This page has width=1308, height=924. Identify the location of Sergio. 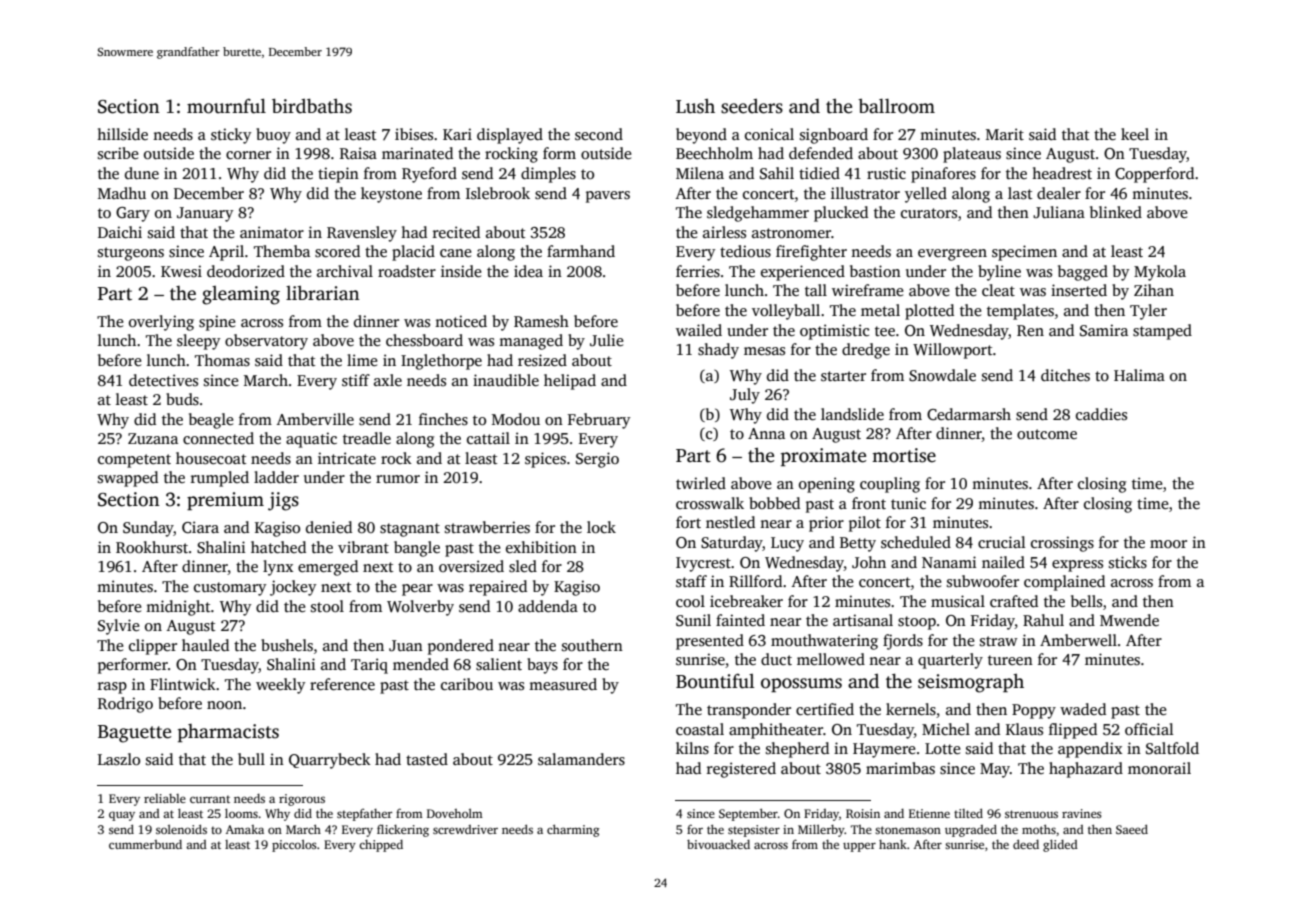
(597, 460).
